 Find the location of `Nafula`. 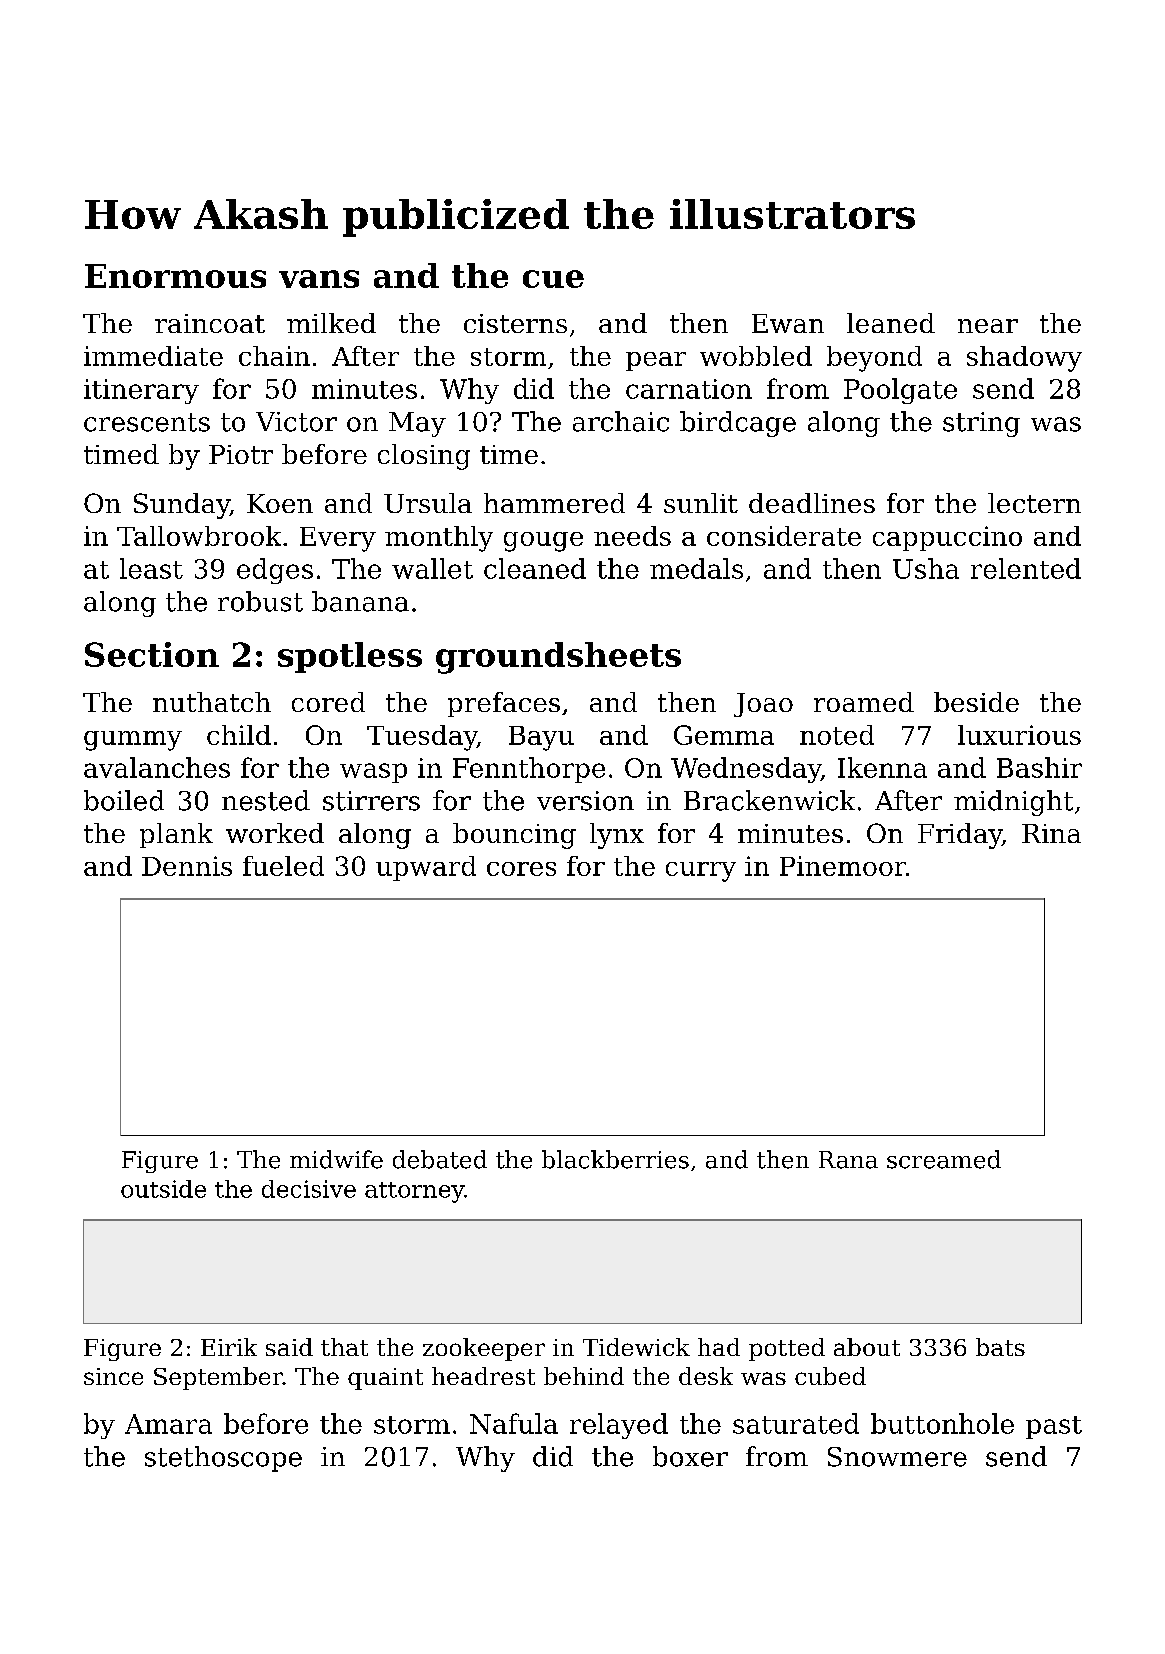

Nafula is located at coordinates (514, 1423).
